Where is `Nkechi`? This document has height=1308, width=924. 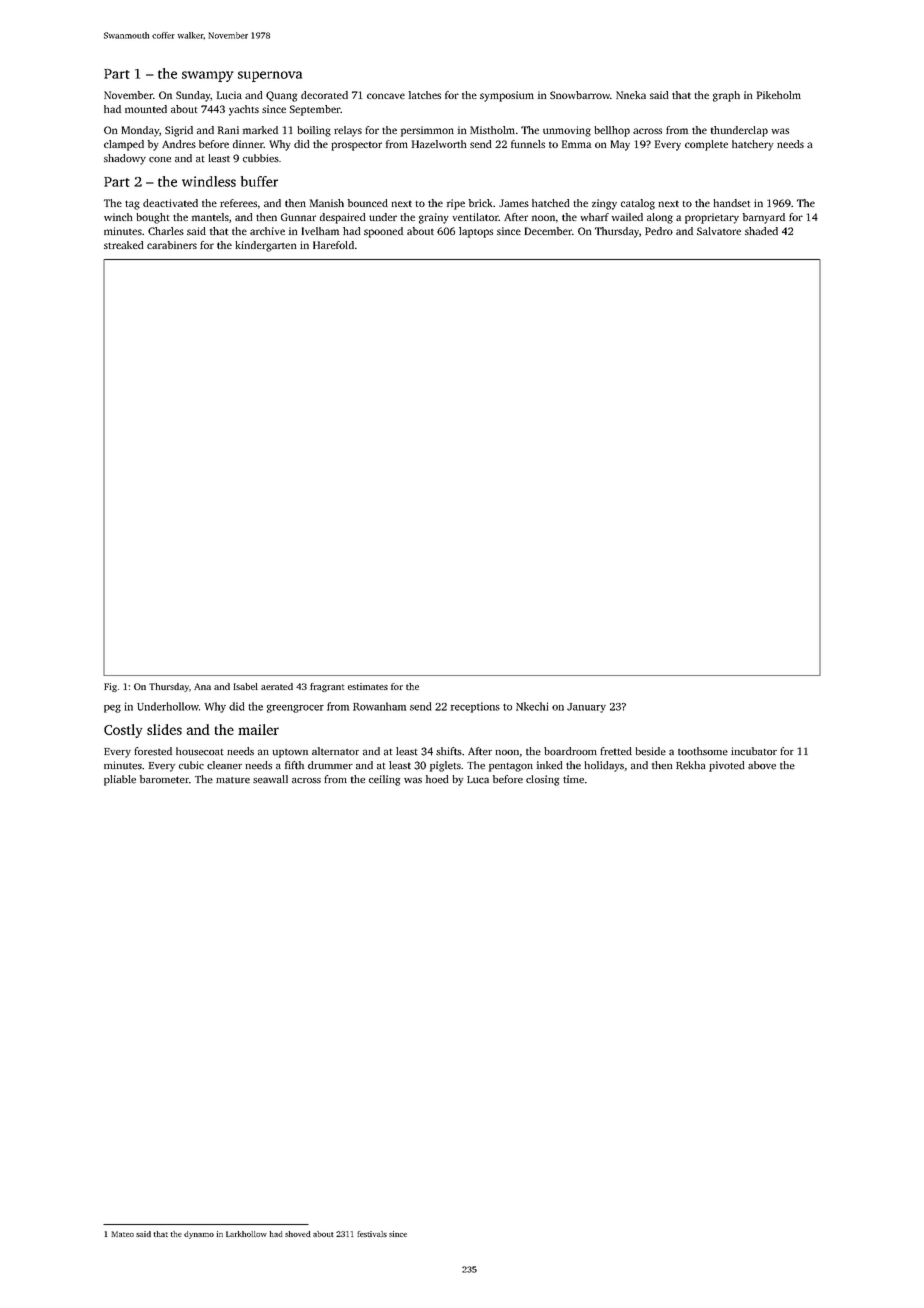 Nkechi is located at coordinates (532, 706).
